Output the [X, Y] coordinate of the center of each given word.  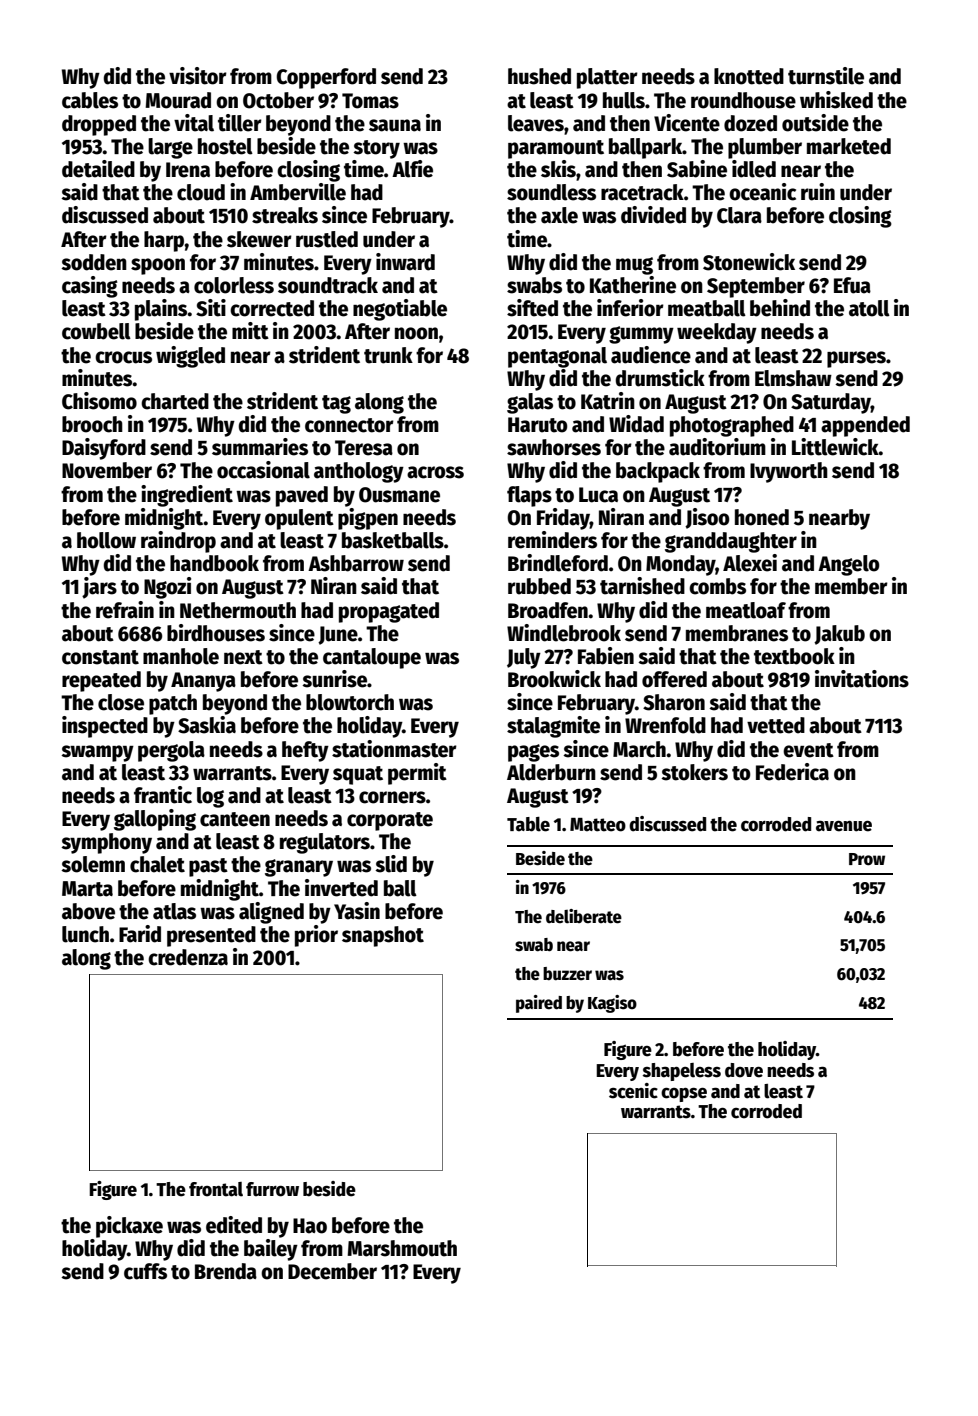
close [121, 702]
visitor [198, 76]
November [107, 470]
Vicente [687, 123]
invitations [862, 679]
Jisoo [707, 518]
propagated [389, 612]
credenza [188, 957]
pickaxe [129, 1227]
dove [744, 1070]
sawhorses [554, 447]
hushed [539, 76]
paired [539, 1004]
